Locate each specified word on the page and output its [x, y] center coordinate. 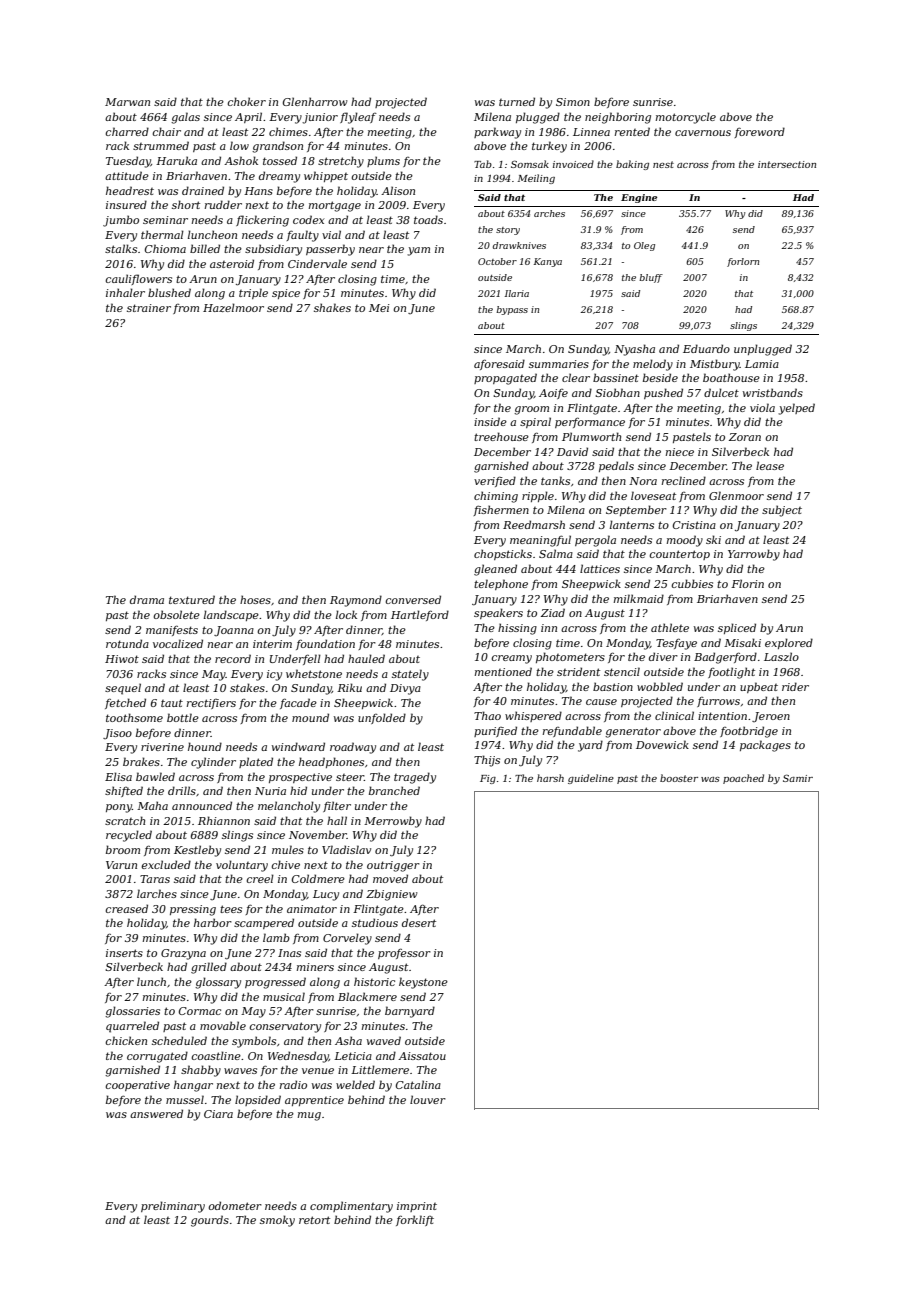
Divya [405, 689]
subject [782, 511]
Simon [573, 102]
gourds [210, 1221]
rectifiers [211, 704]
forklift [415, 1220]
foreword [759, 132]
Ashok [241, 160]
